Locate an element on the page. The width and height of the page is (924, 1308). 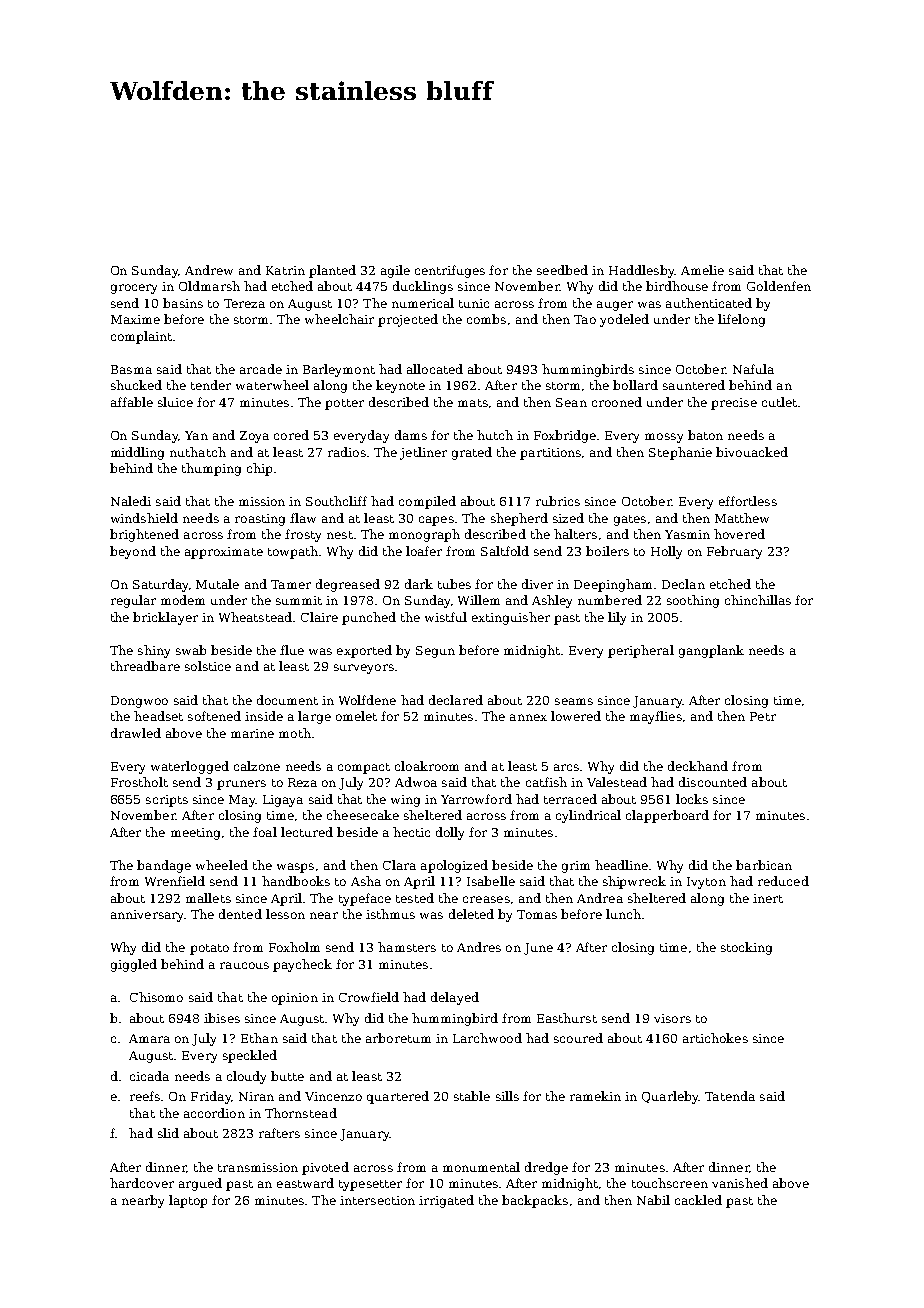
centrifuges is located at coordinates (450, 271).
